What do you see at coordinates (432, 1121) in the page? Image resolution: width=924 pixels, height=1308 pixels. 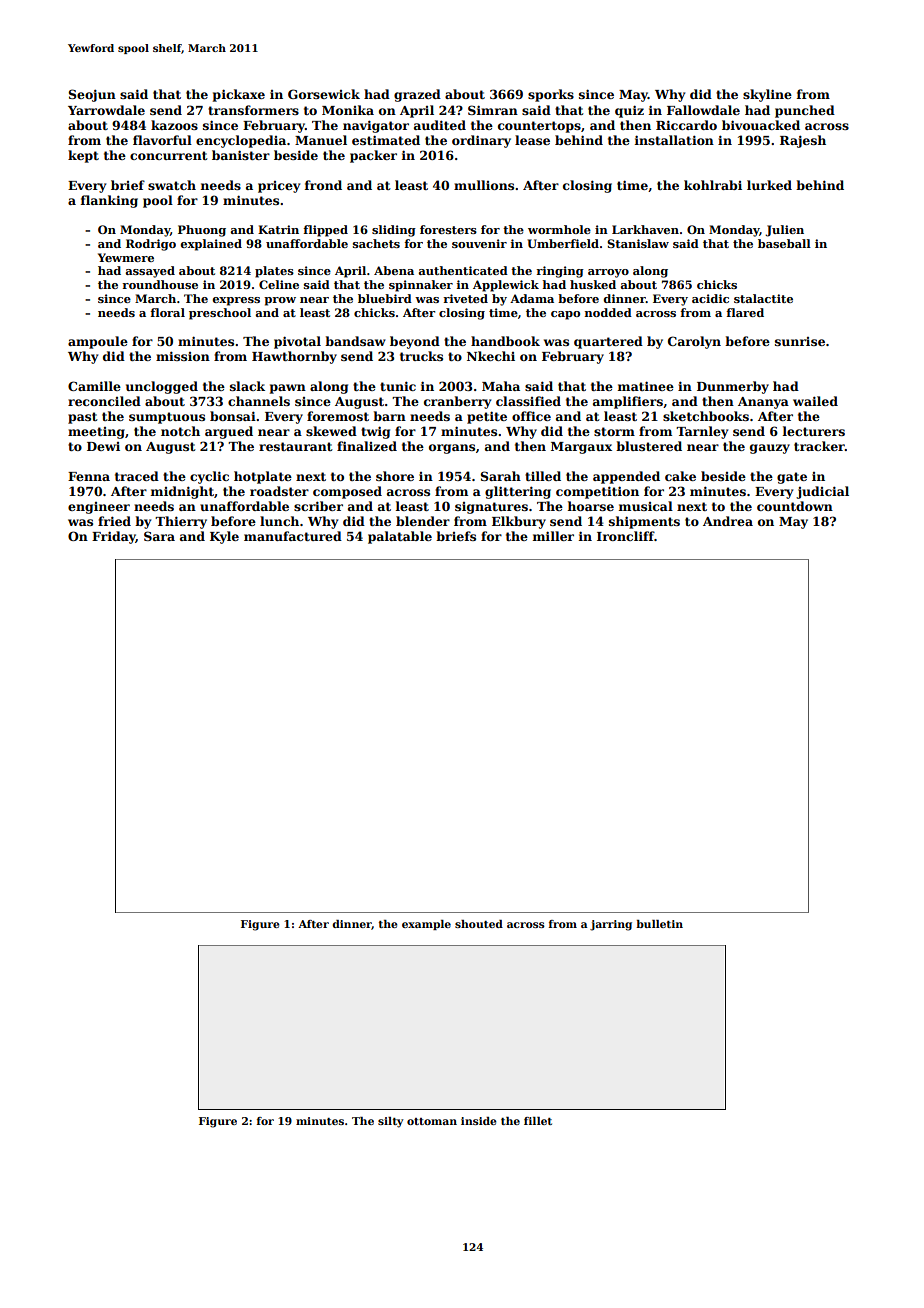 I see `ottoman` at bounding box center [432, 1121].
